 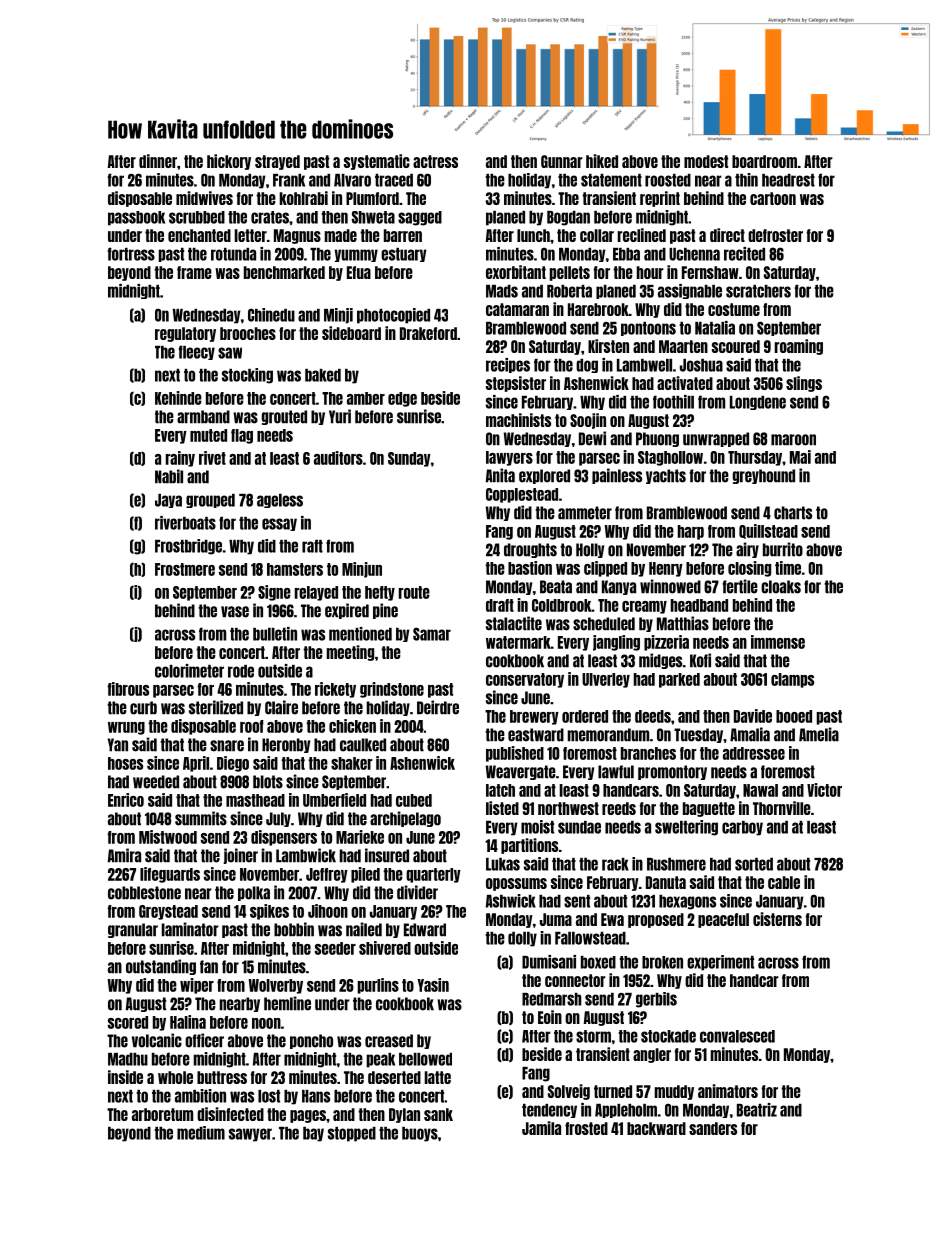 I want to click on harp, so click(x=691, y=532).
